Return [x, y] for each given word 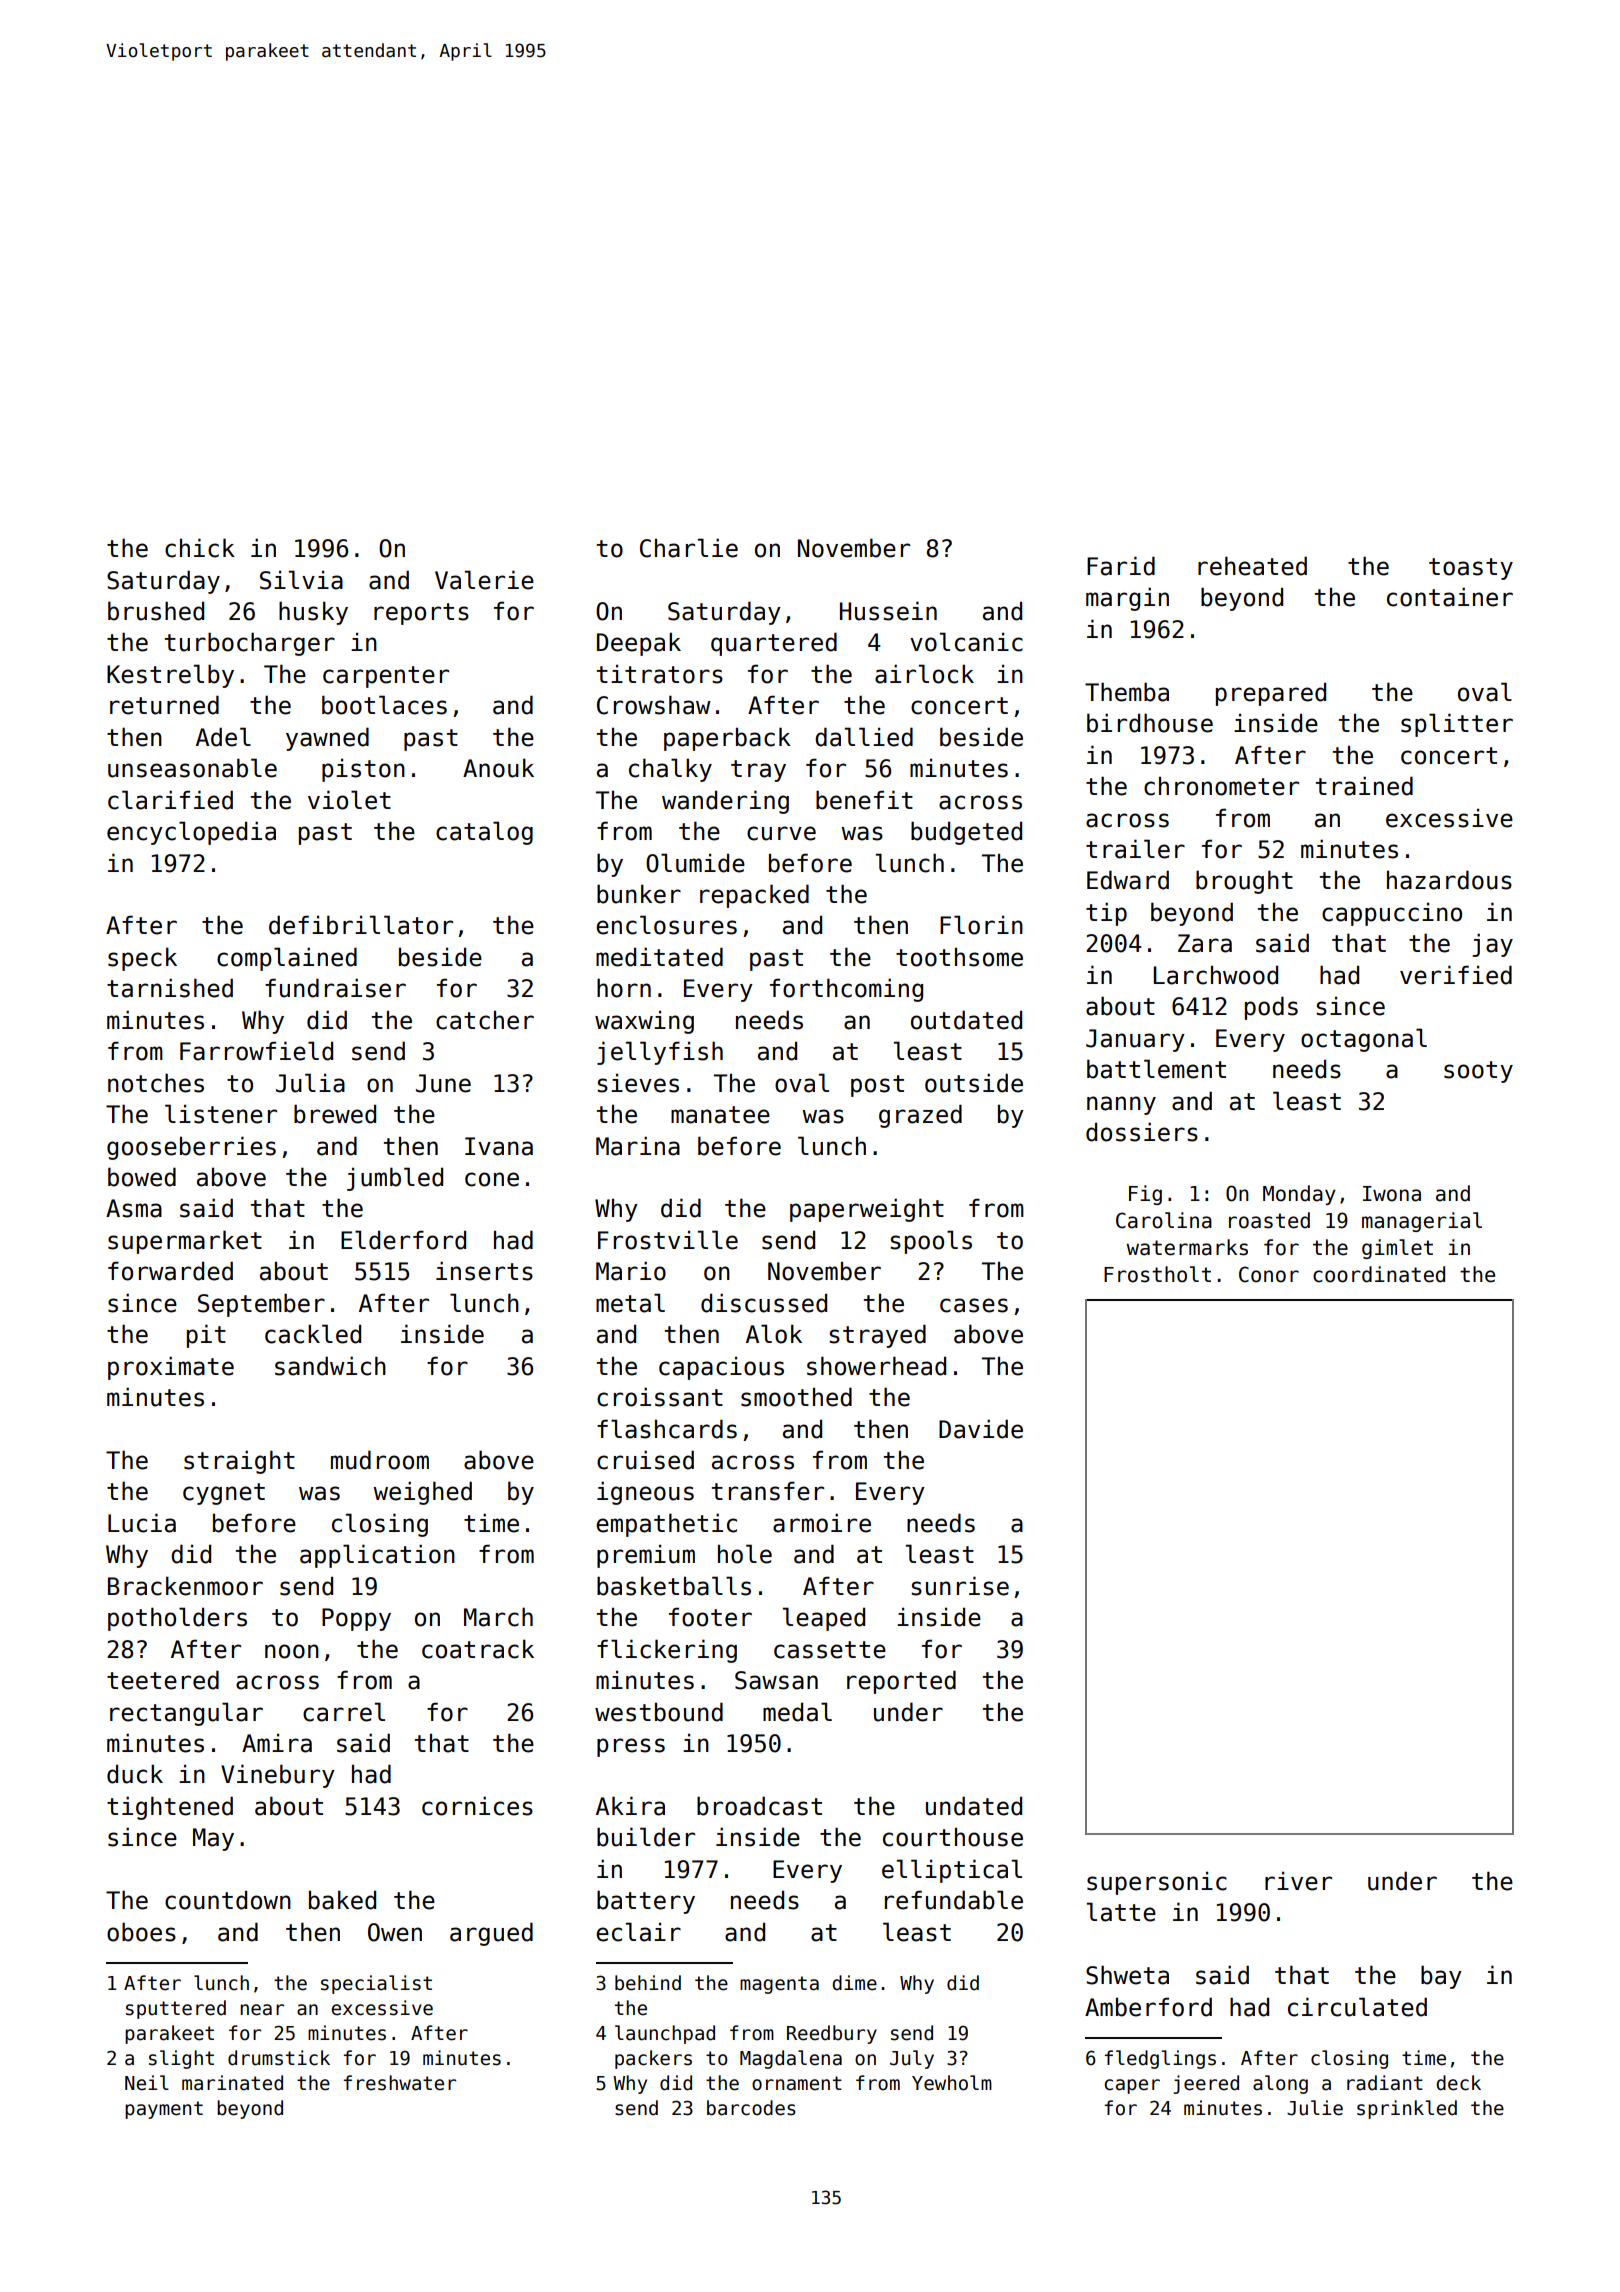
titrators [660, 674]
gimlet [1397, 1249]
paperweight [867, 1210]
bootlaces [384, 705]
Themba [1127, 692]
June [443, 1083]
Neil [147, 2083]
